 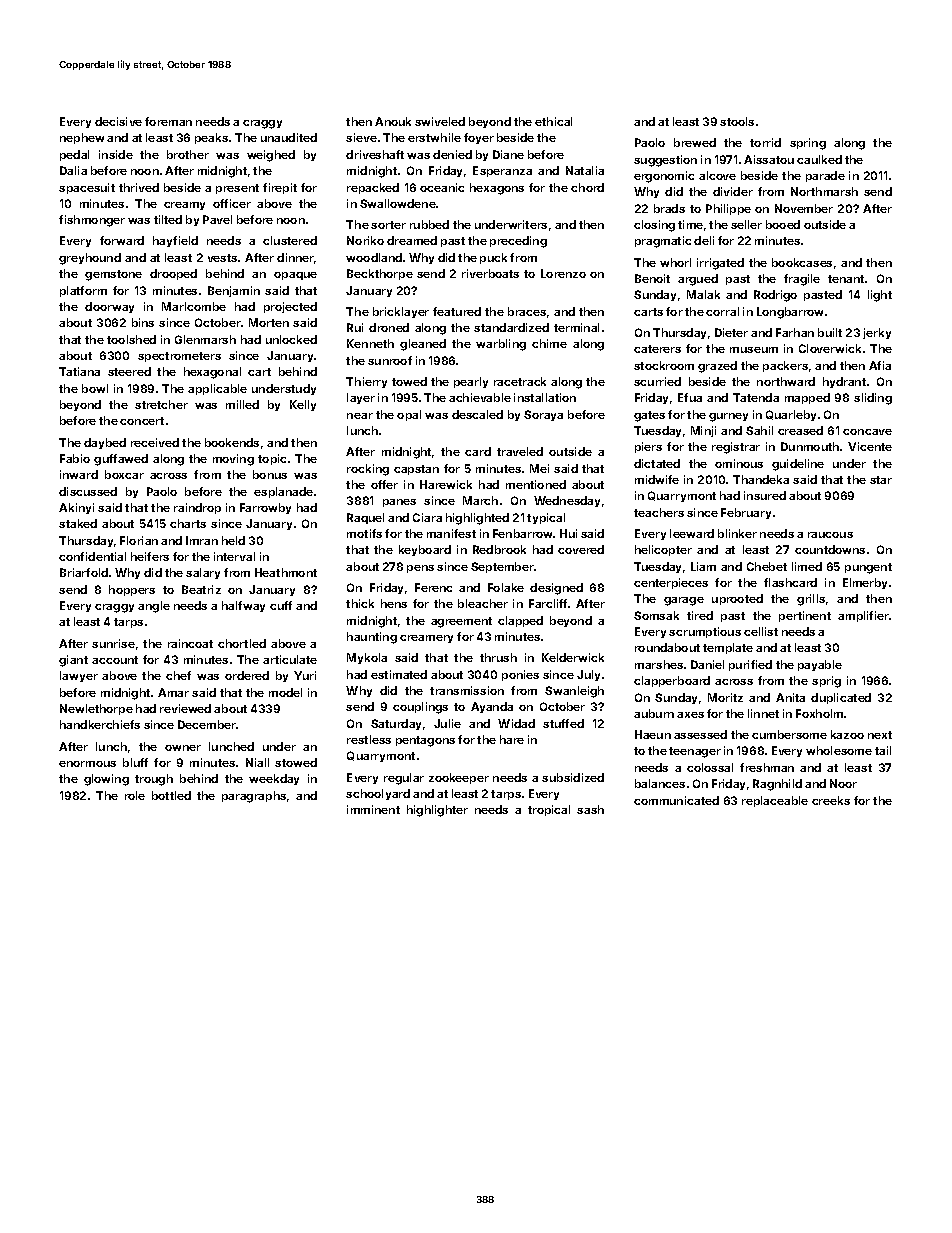 What do you see at coordinates (237, 189) in the document?
I see `present` at bounding box center [237, 189].
